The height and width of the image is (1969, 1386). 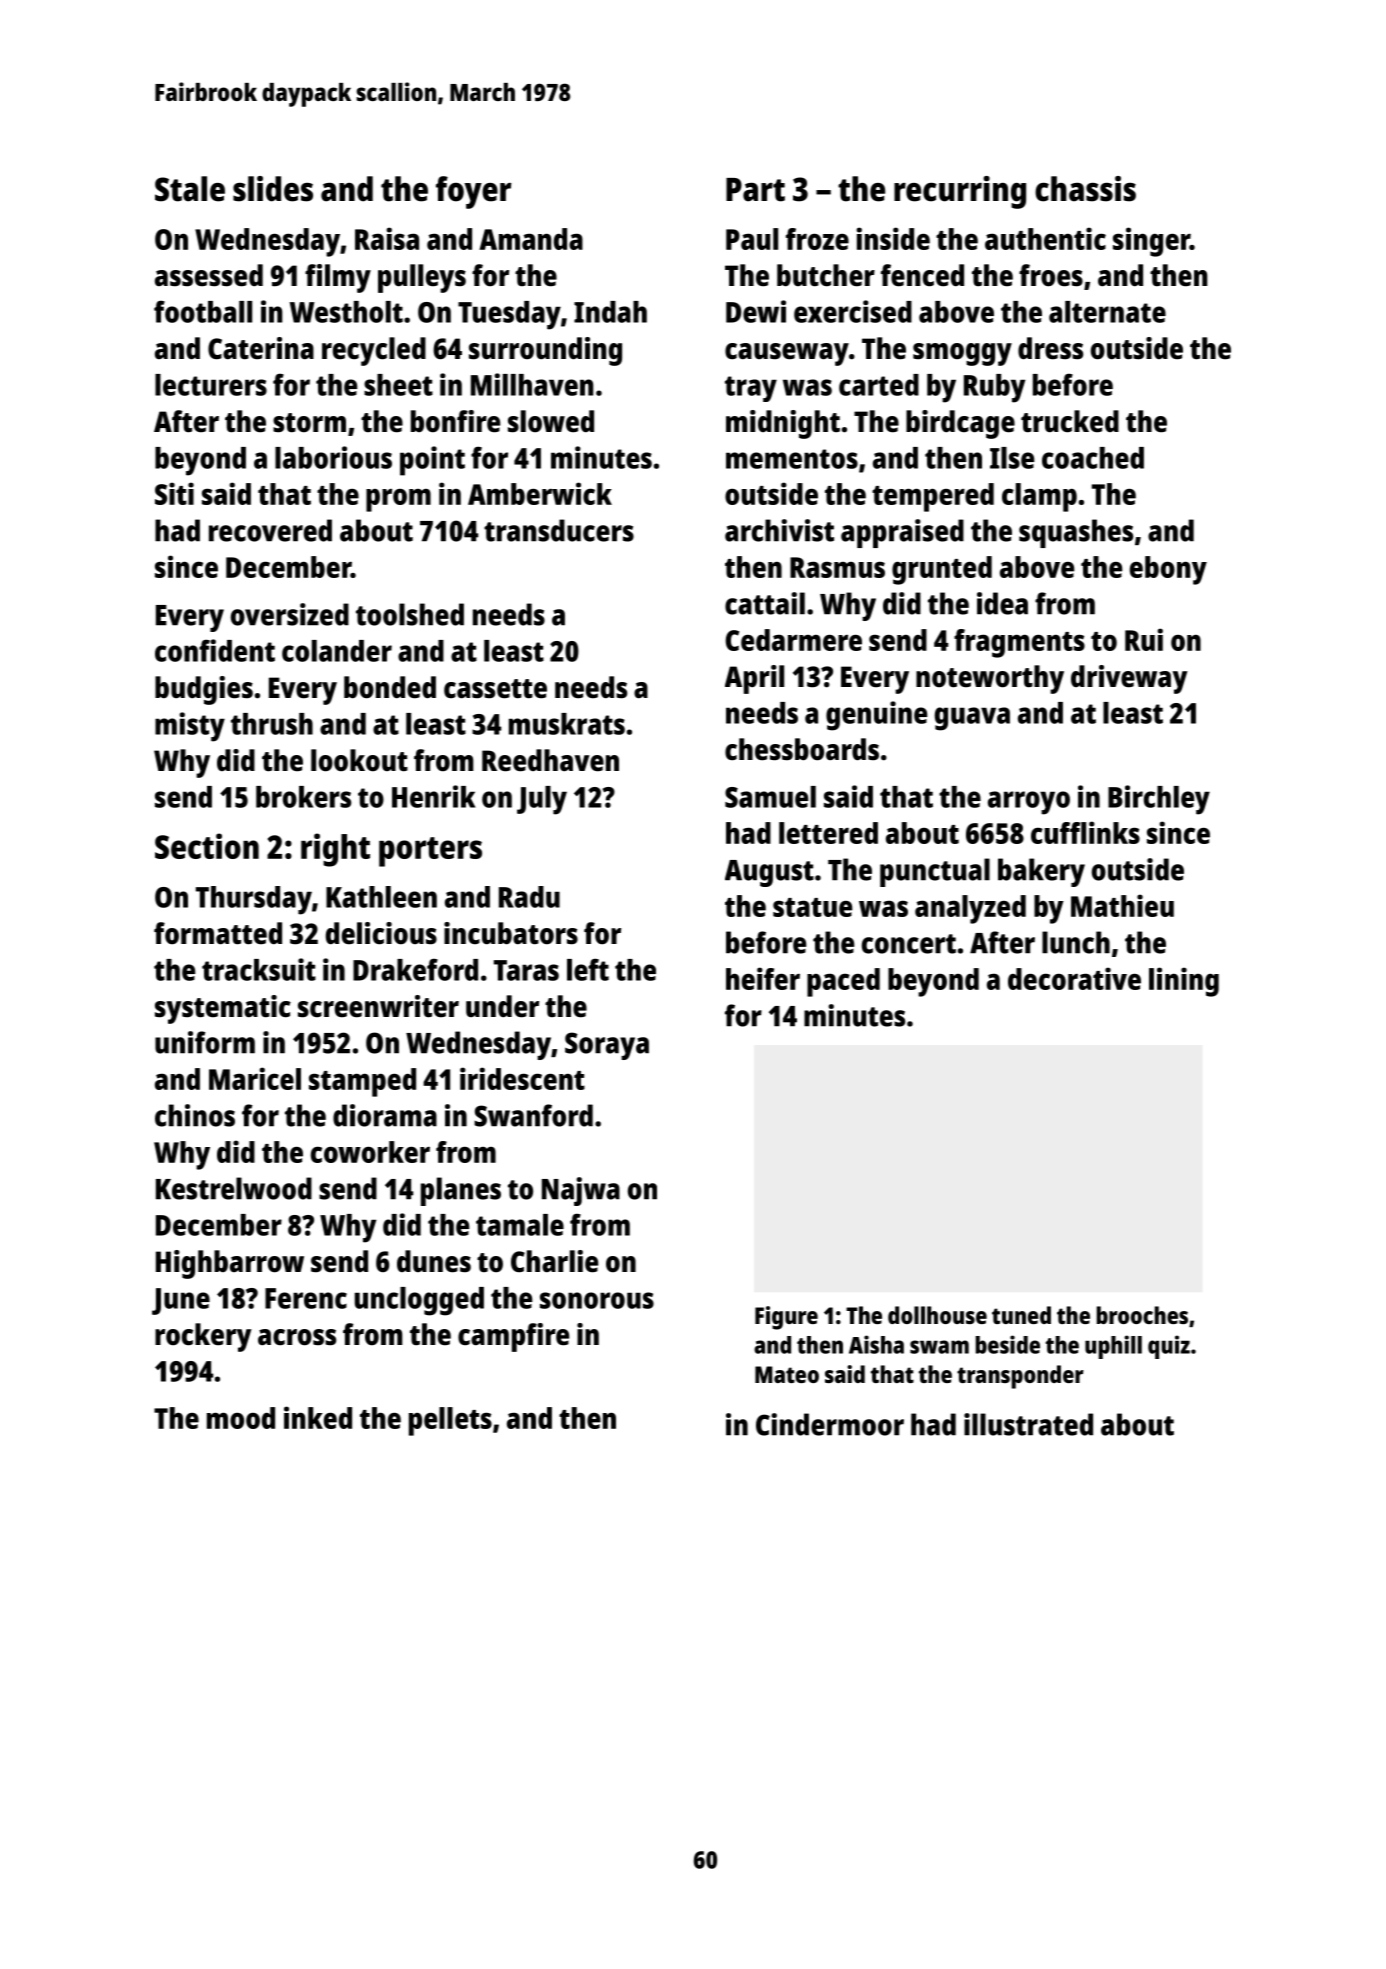 I want to click on brokers, so click(x=303, y=797).
